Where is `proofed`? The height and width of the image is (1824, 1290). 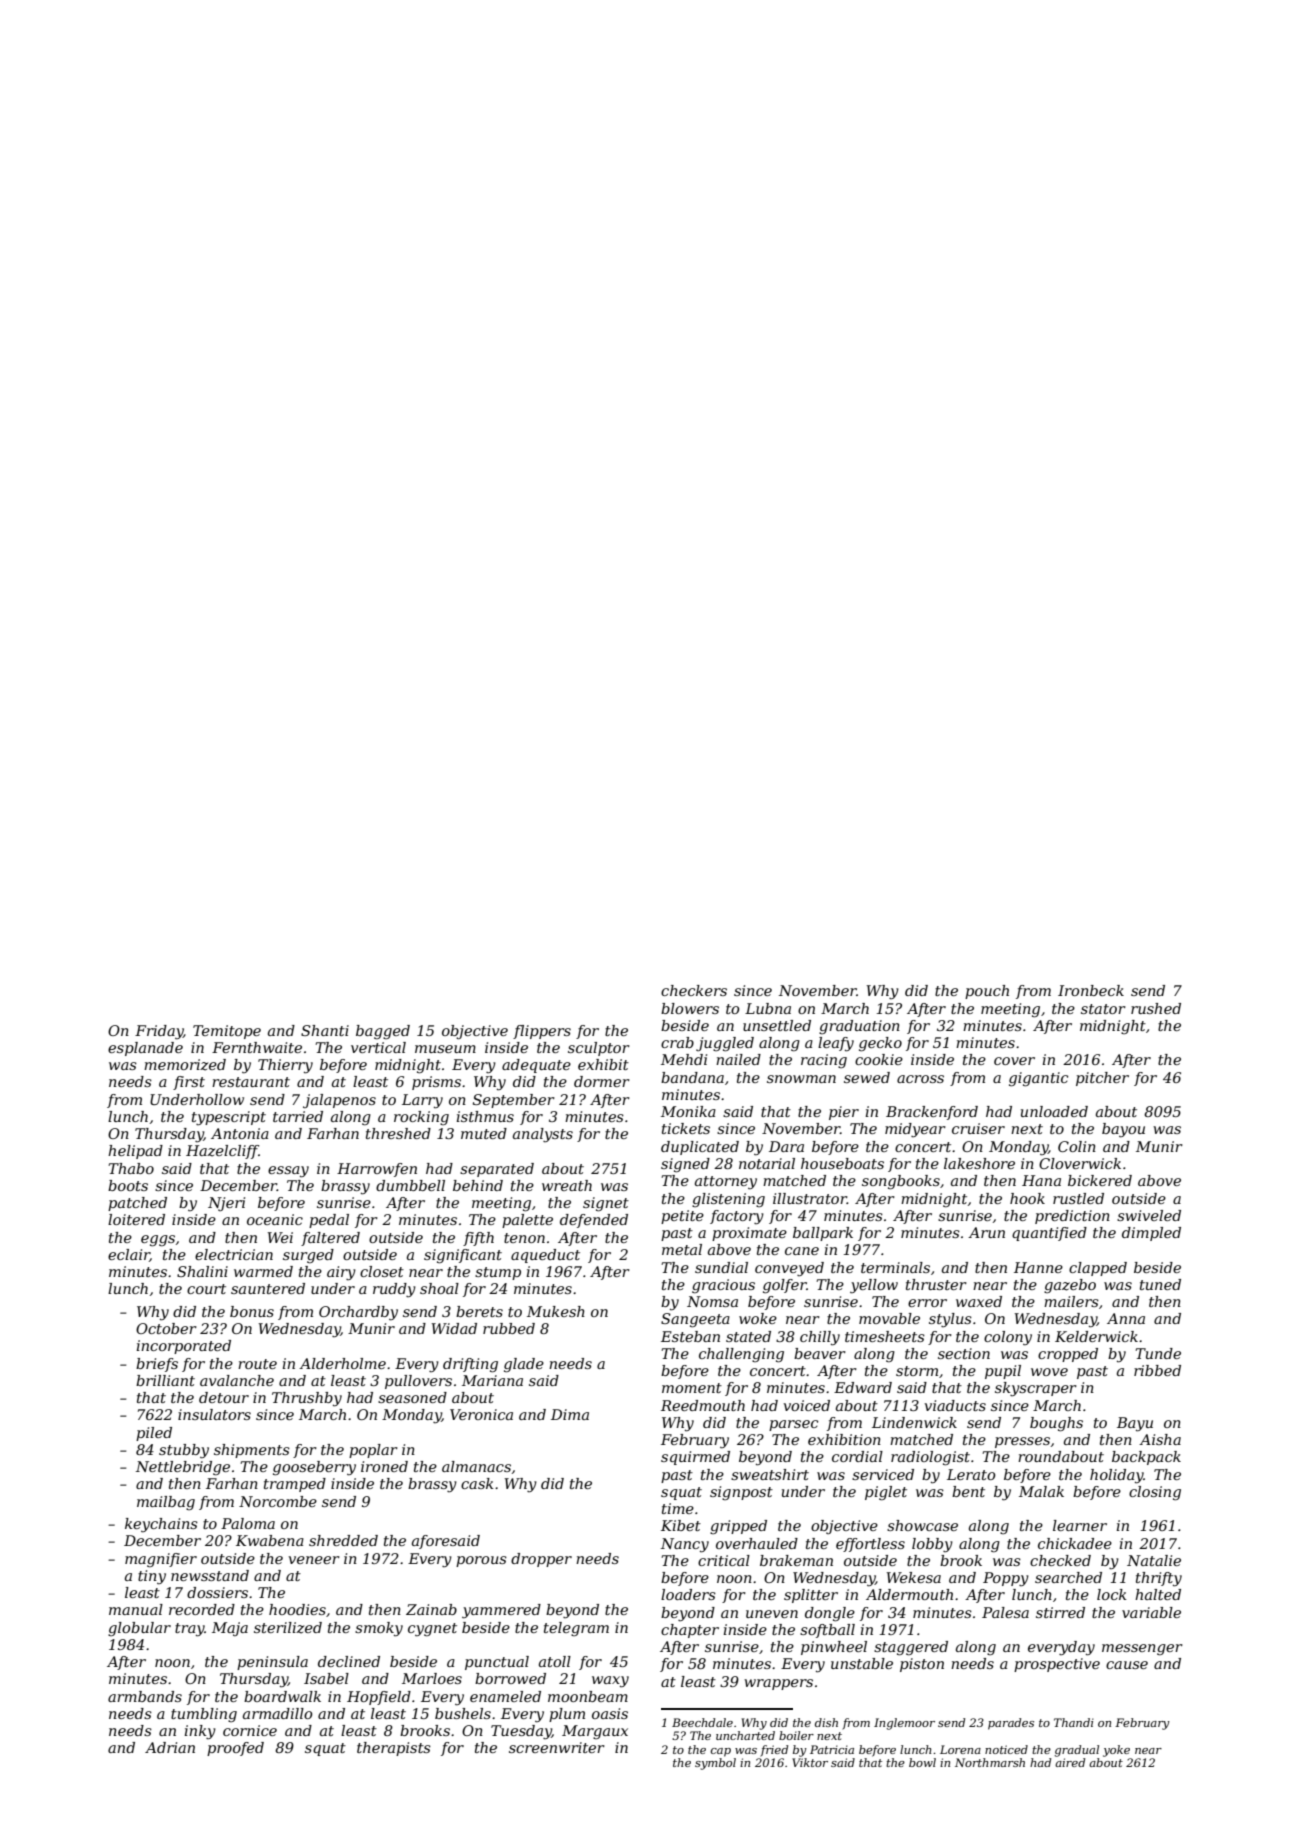 proofed is located at coordinates (235, 1749).
